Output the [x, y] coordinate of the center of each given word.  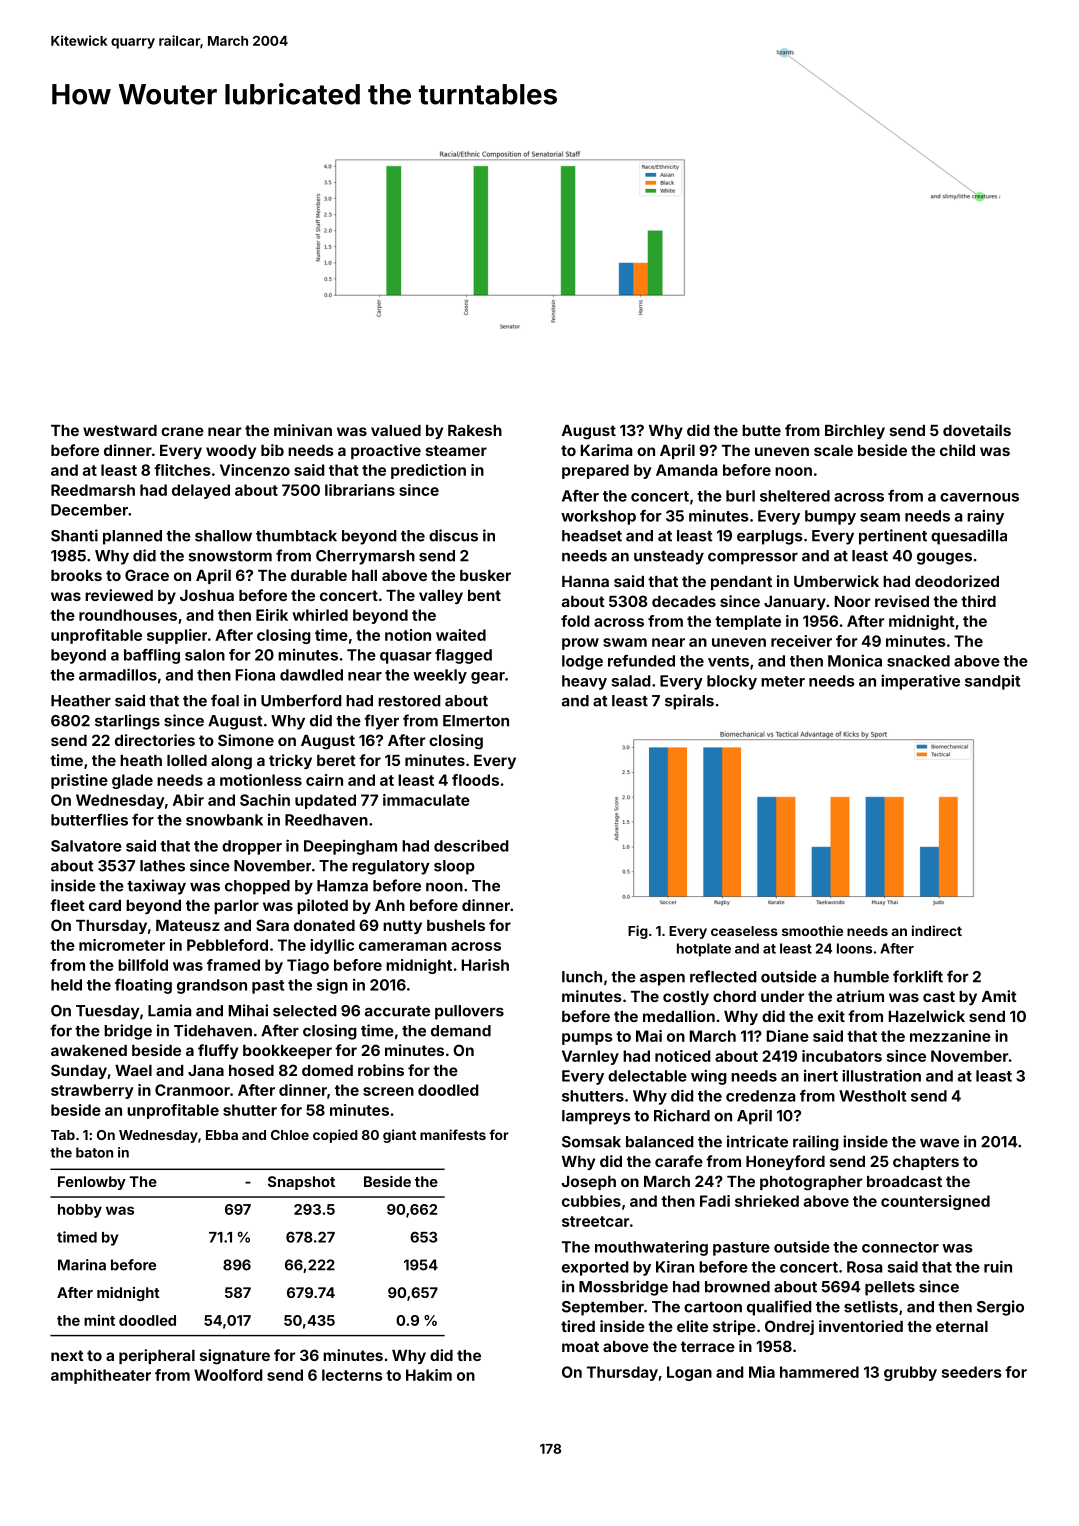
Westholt [872, 1096]
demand [461, 1031]
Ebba [222, 1135]
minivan [303, 430]
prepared [595, 471]
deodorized [957, 581]
